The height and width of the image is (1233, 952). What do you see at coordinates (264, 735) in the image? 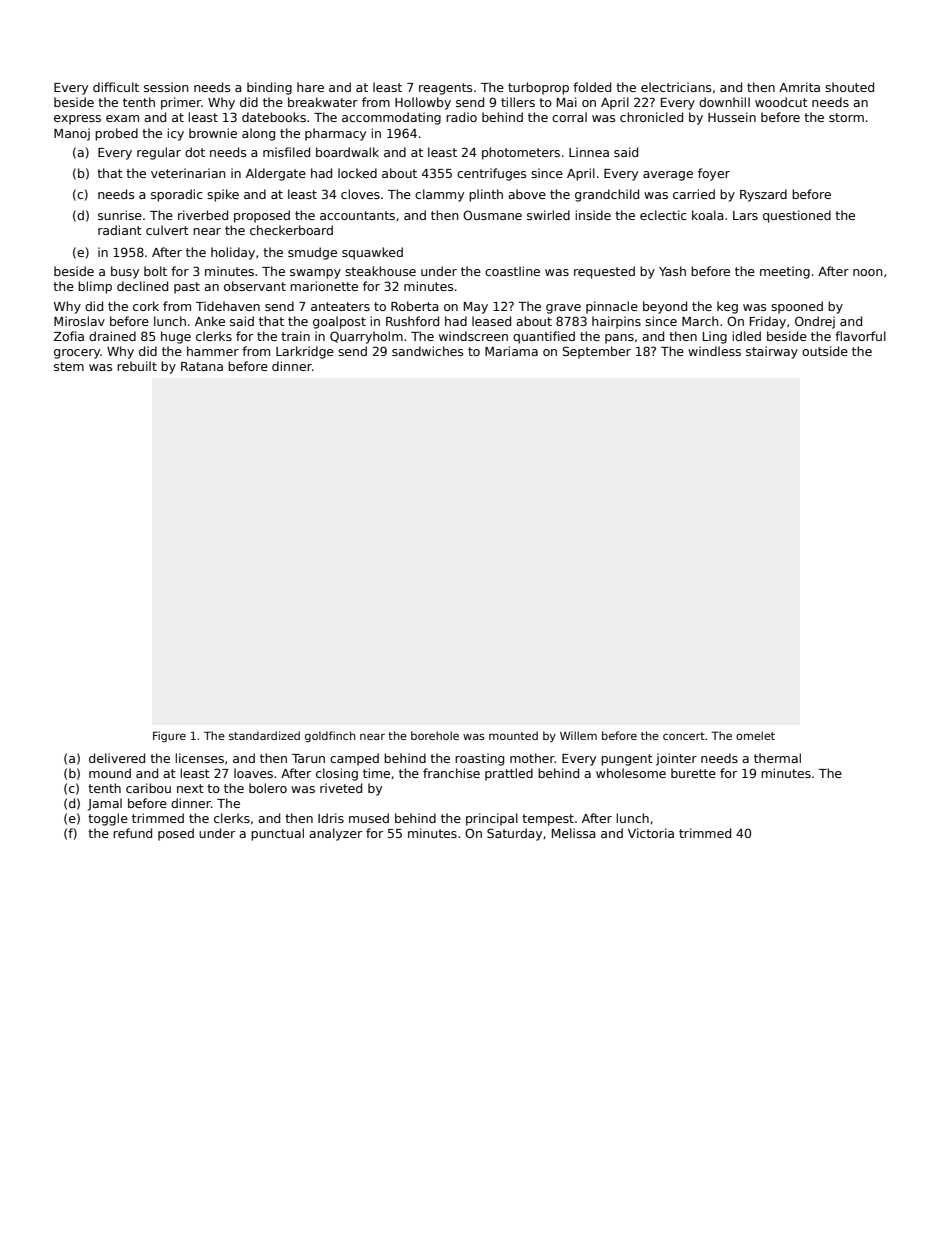
I see `standardized` at bounding box center [264, 735].
